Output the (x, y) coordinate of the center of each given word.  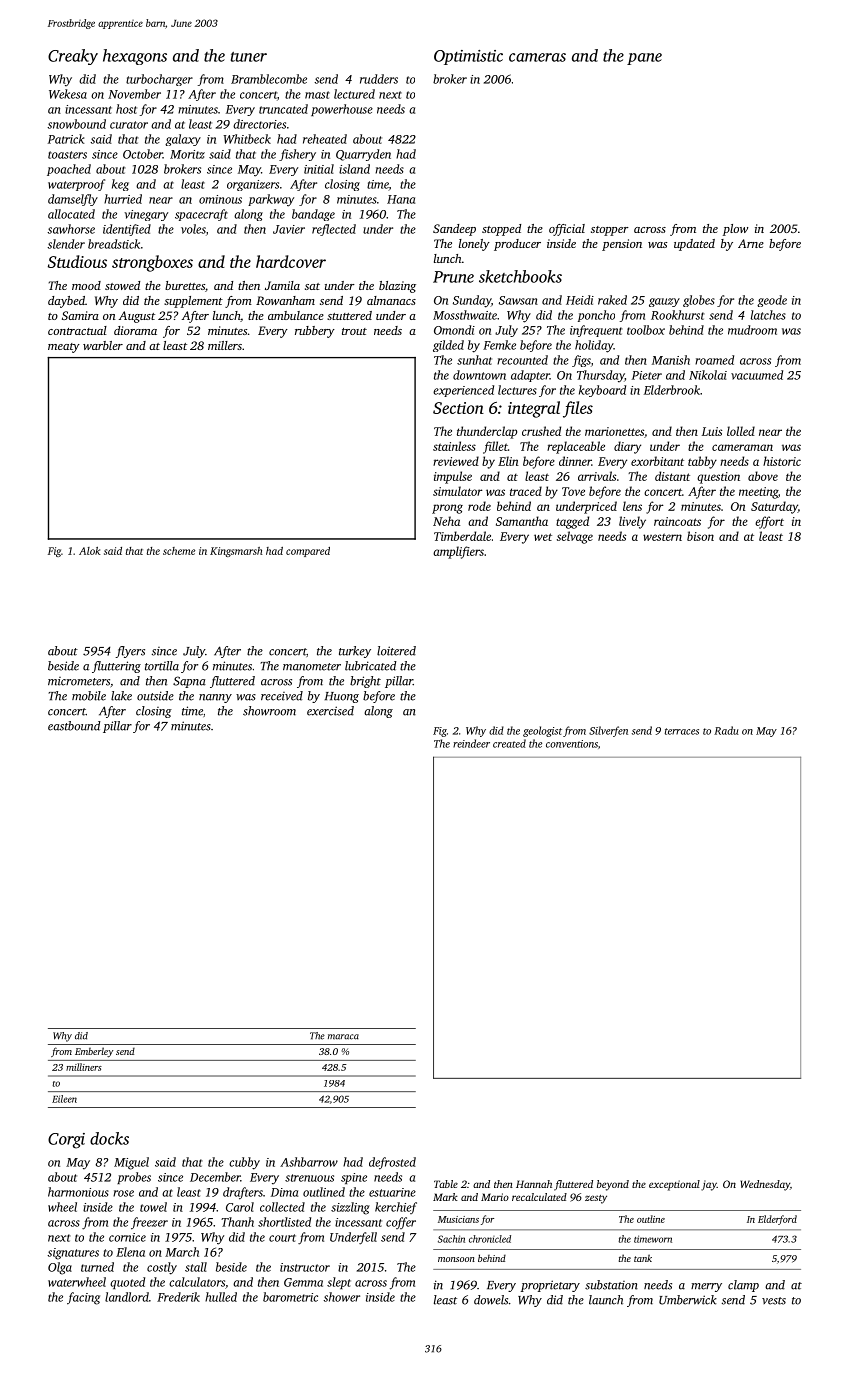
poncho (596, 316)
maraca (343, 1037)
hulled (221, 1297)
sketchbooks (520, 276)
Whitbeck (247, 139)
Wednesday (765, 1185)
